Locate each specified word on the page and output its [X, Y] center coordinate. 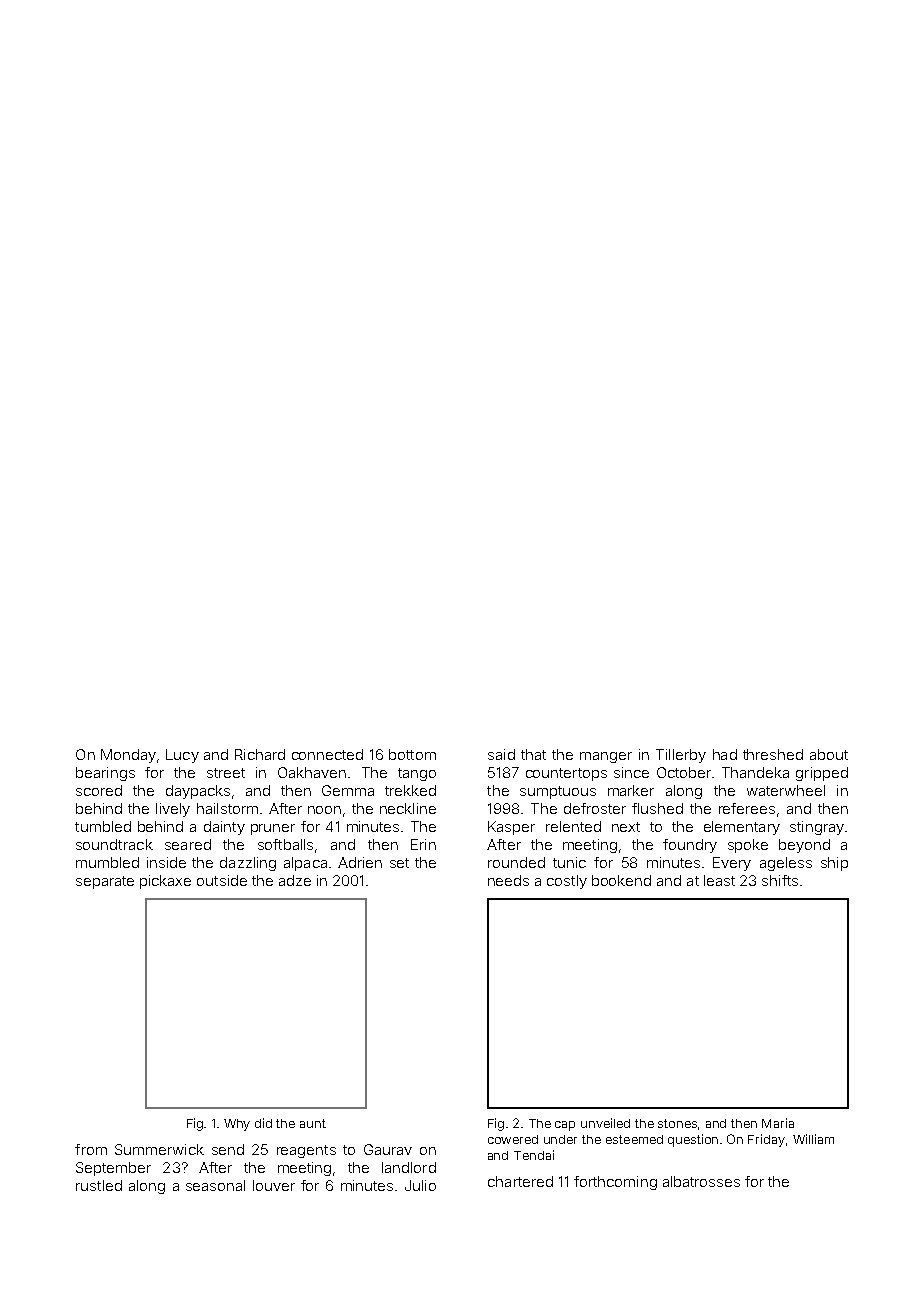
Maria [778, 1123]
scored [99, 790]
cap [565, 1126]
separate [105, 882]
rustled [99, 1185]
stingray [817, 828]
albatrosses [701, 1181]
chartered [520, 1181]
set [399, 863]
